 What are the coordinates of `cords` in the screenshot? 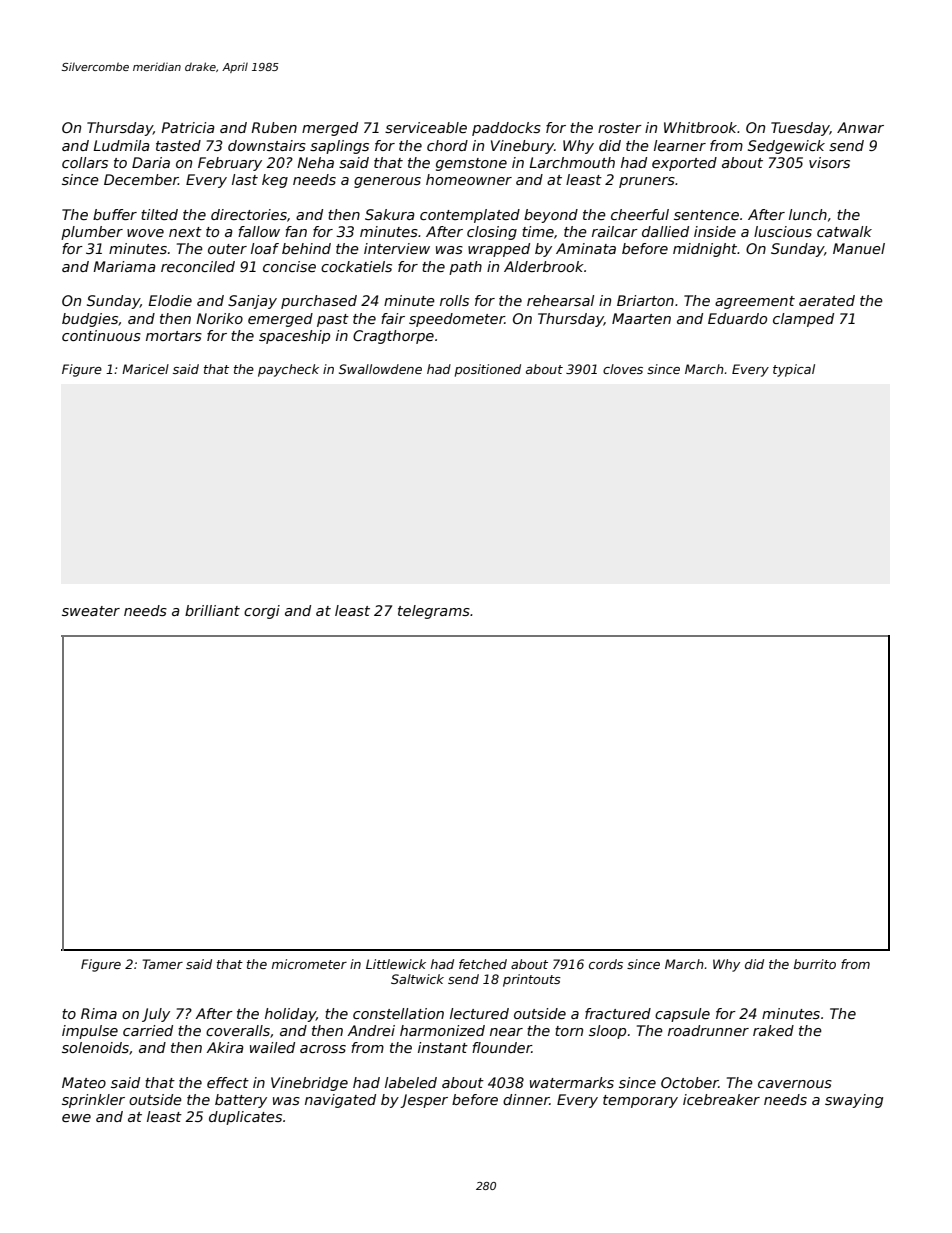 It's located at (606, 964).
